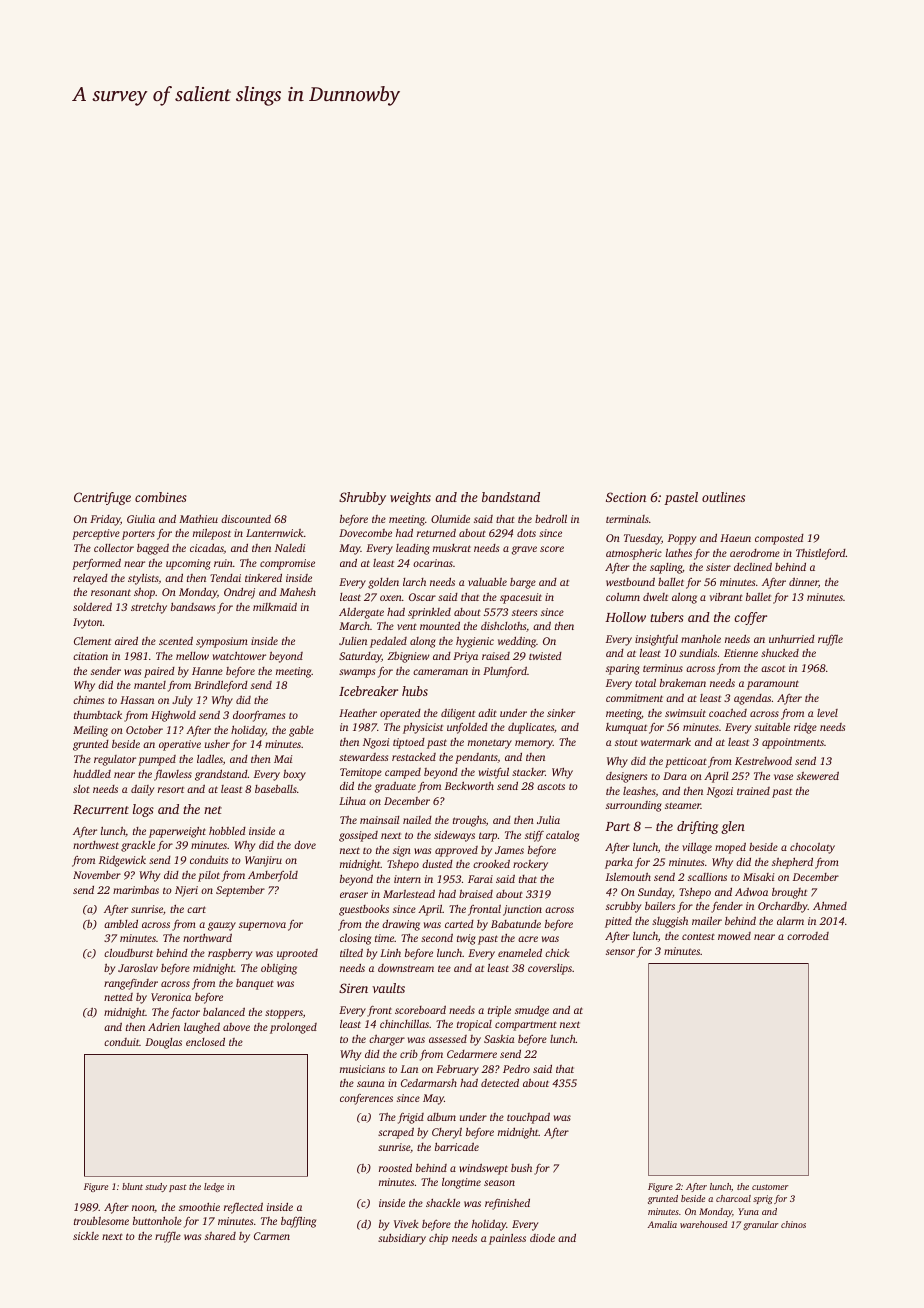  Describe the element at coordinates (620, 952) in the screenshot. I see `sensor` at that location.
